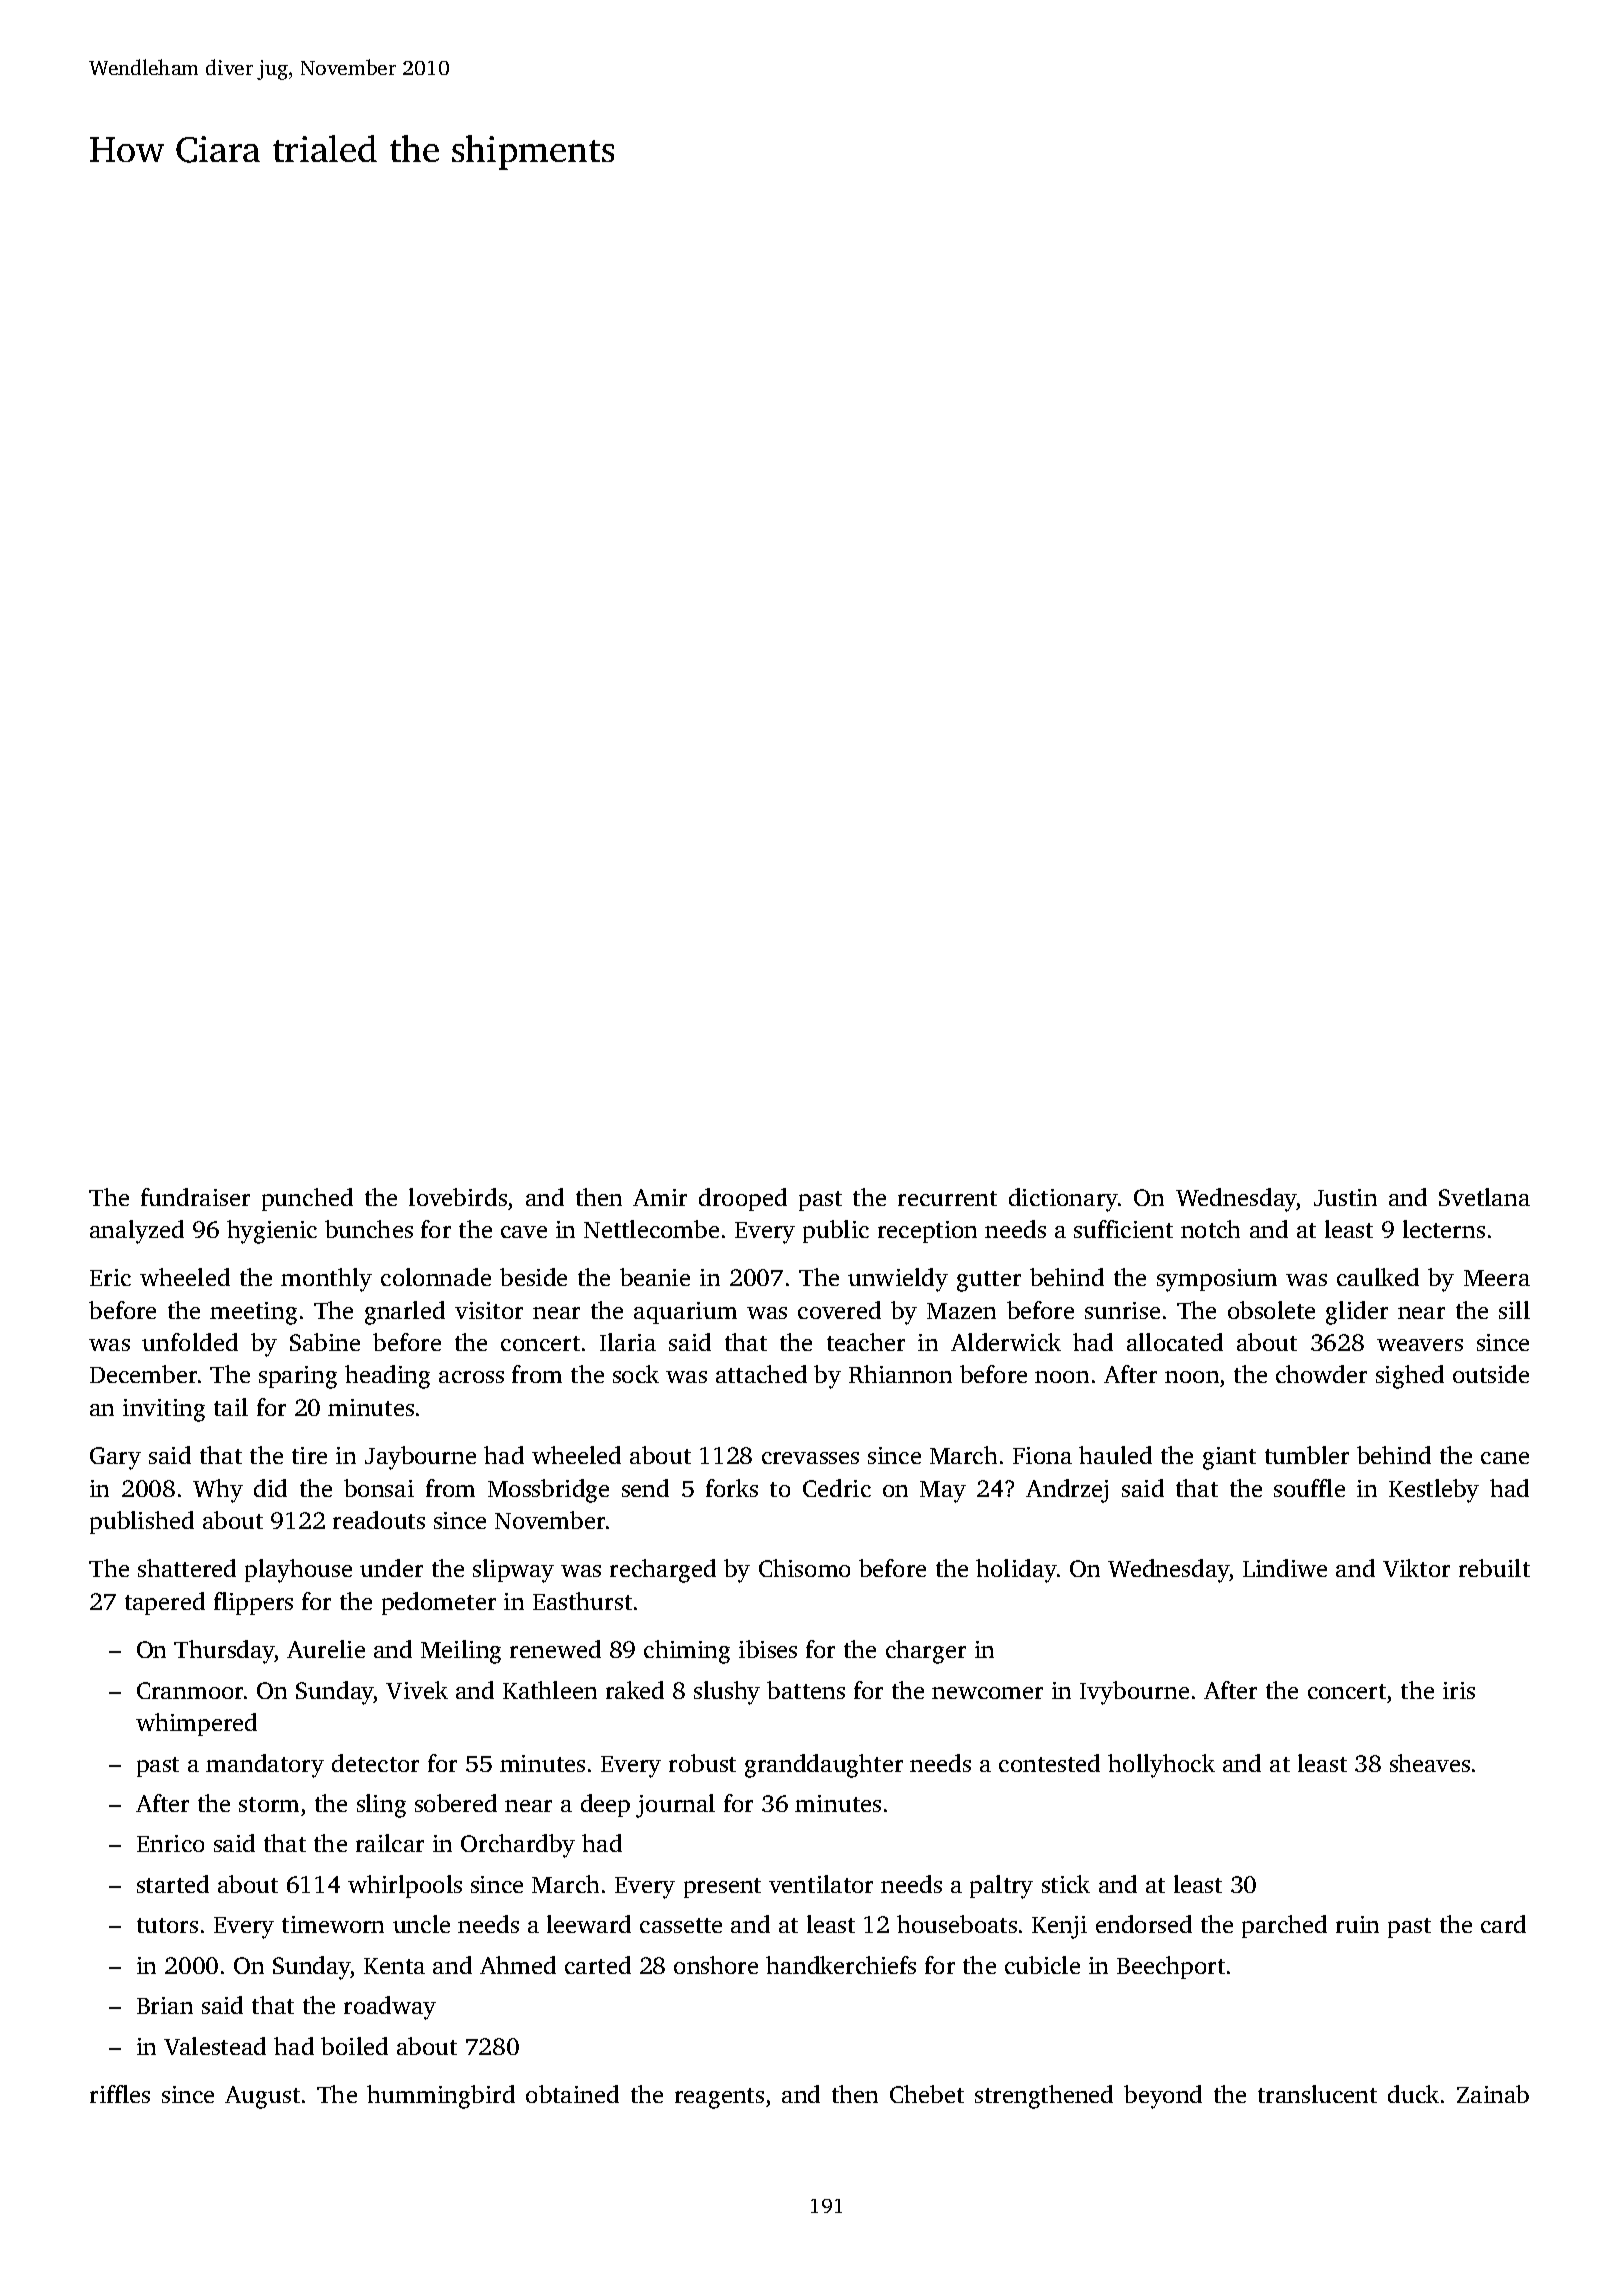 Image resolution: width=1620 pixels, height=2292 pixels. Describe the element at coordinates (821, 1884) in the screenshot. I see `ventilator` at that location.
